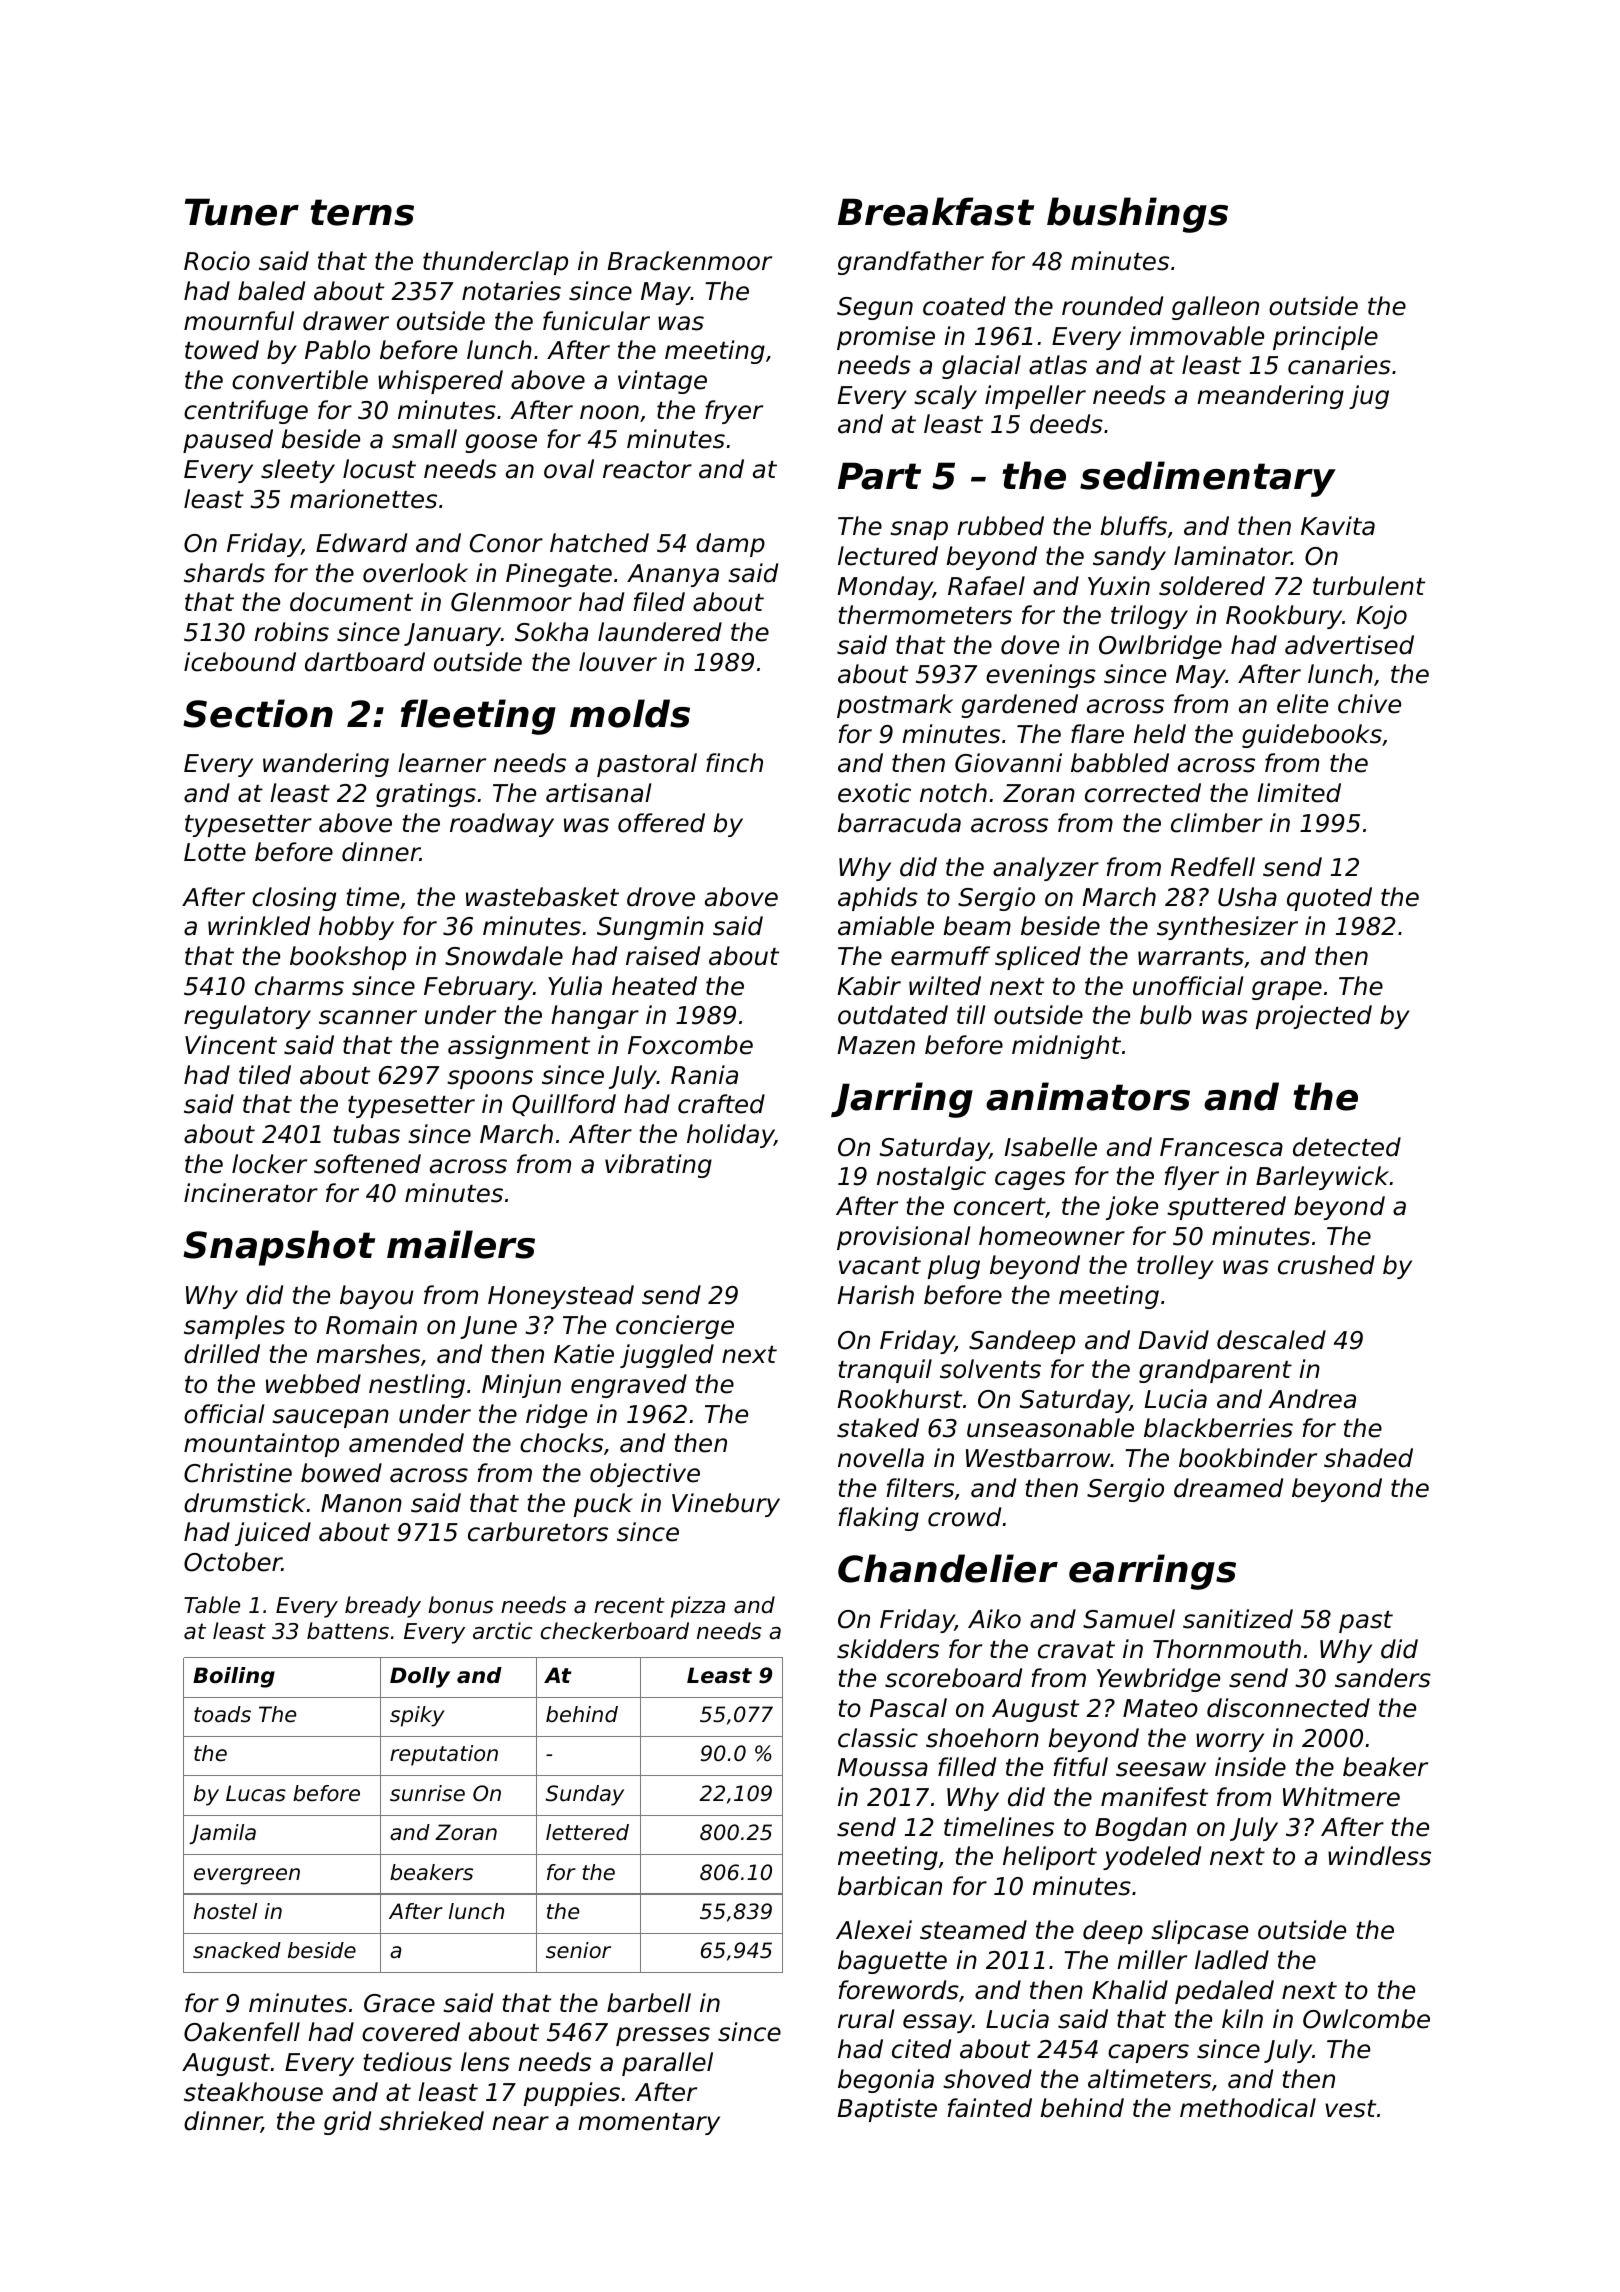 The width and height of the screenshot is (1620, 2292). What do you see at coordinates (936, 211) in the screenshot?
I see `Breakfast` at bounding box center [936, 211].
